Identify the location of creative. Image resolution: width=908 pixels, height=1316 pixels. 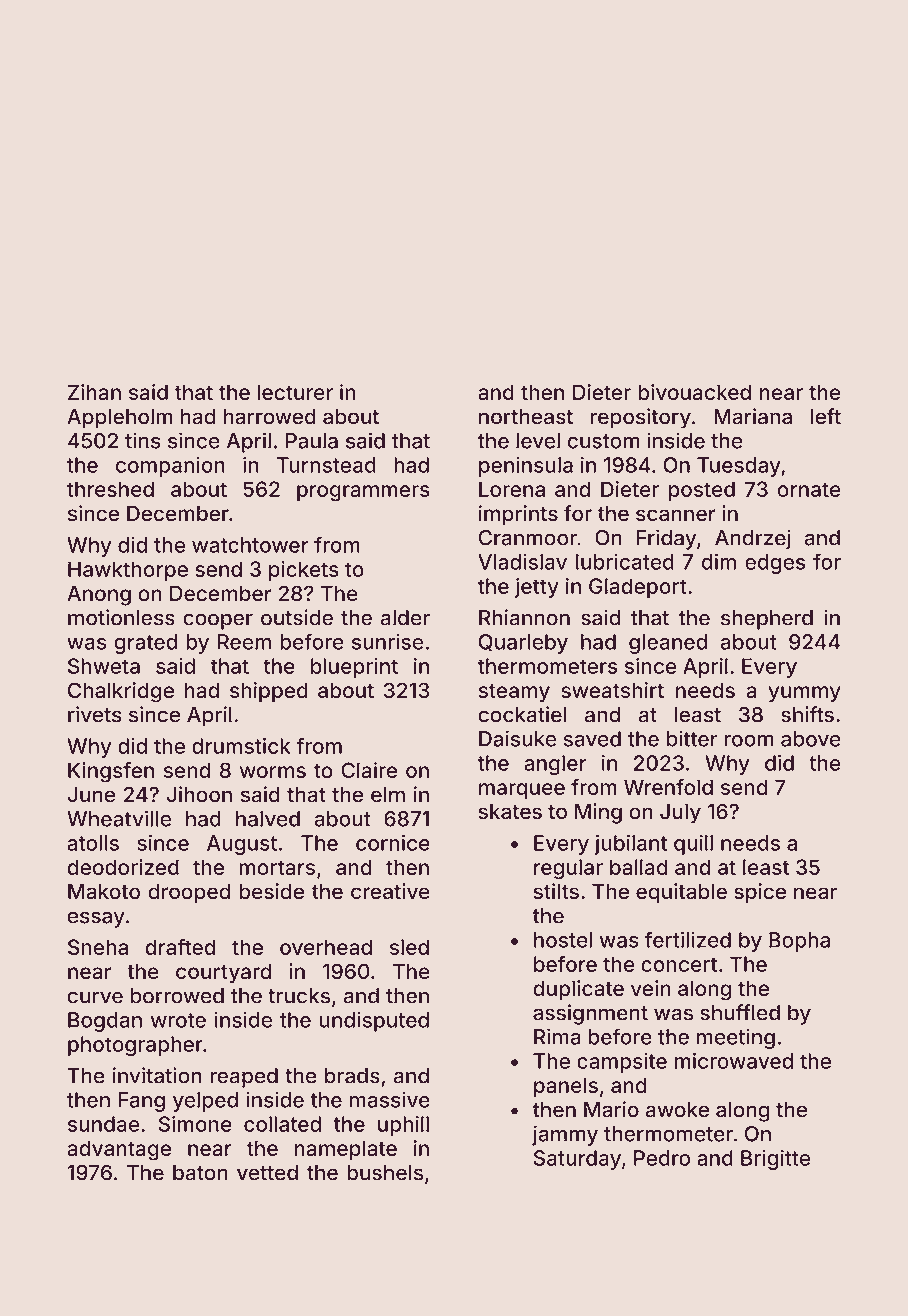
(390, 891).
